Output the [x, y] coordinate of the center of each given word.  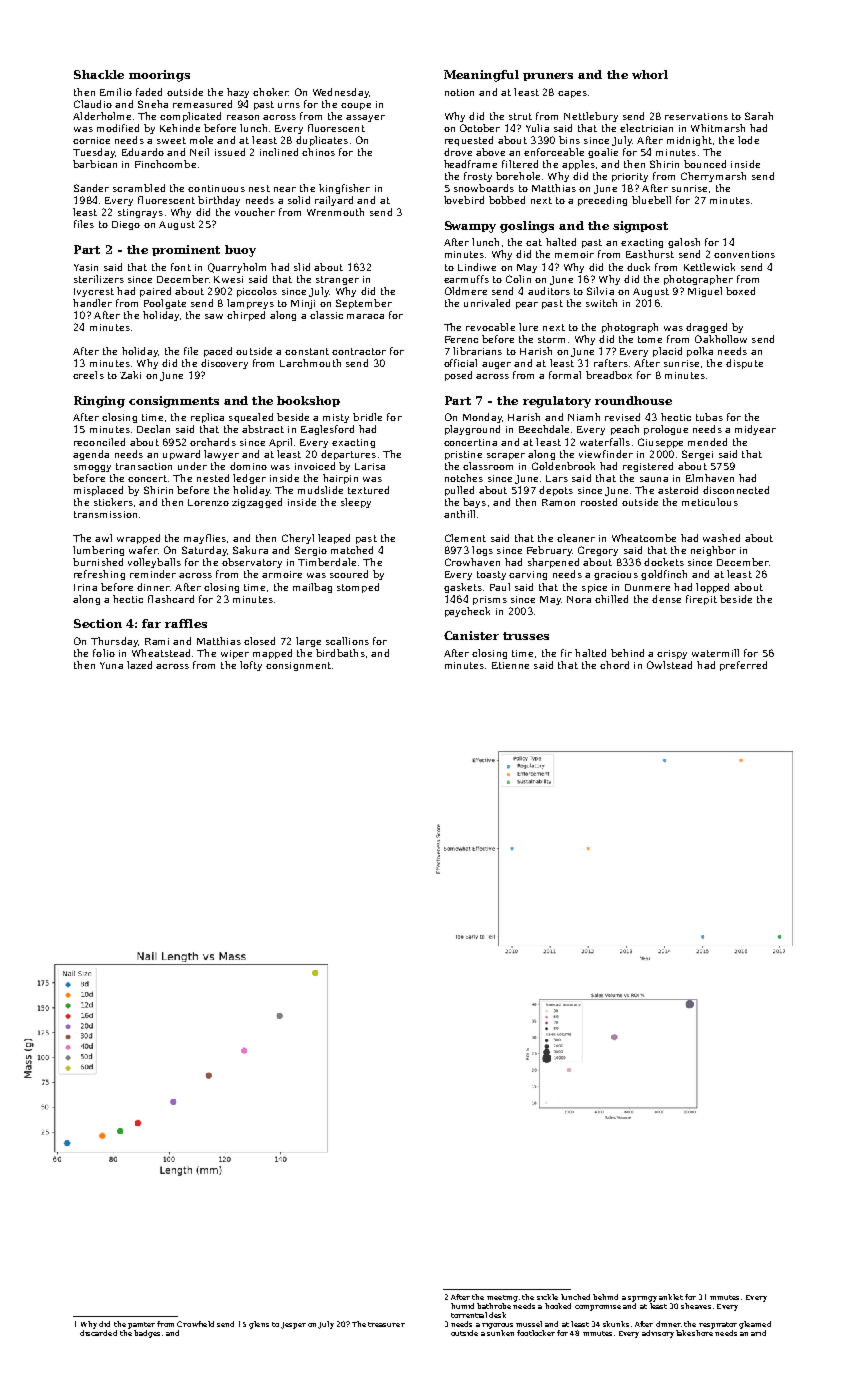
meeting [502, 1298]
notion [459, 92]
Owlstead [669, 665]
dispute [744, 364]
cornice [91, 140]
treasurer [386, 1324]
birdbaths [340, 653]
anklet [671, 1297]
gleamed [755, 1325]
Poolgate [165, 304]
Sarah [759, 116]
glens [259, 1325]
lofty [251, 666]
